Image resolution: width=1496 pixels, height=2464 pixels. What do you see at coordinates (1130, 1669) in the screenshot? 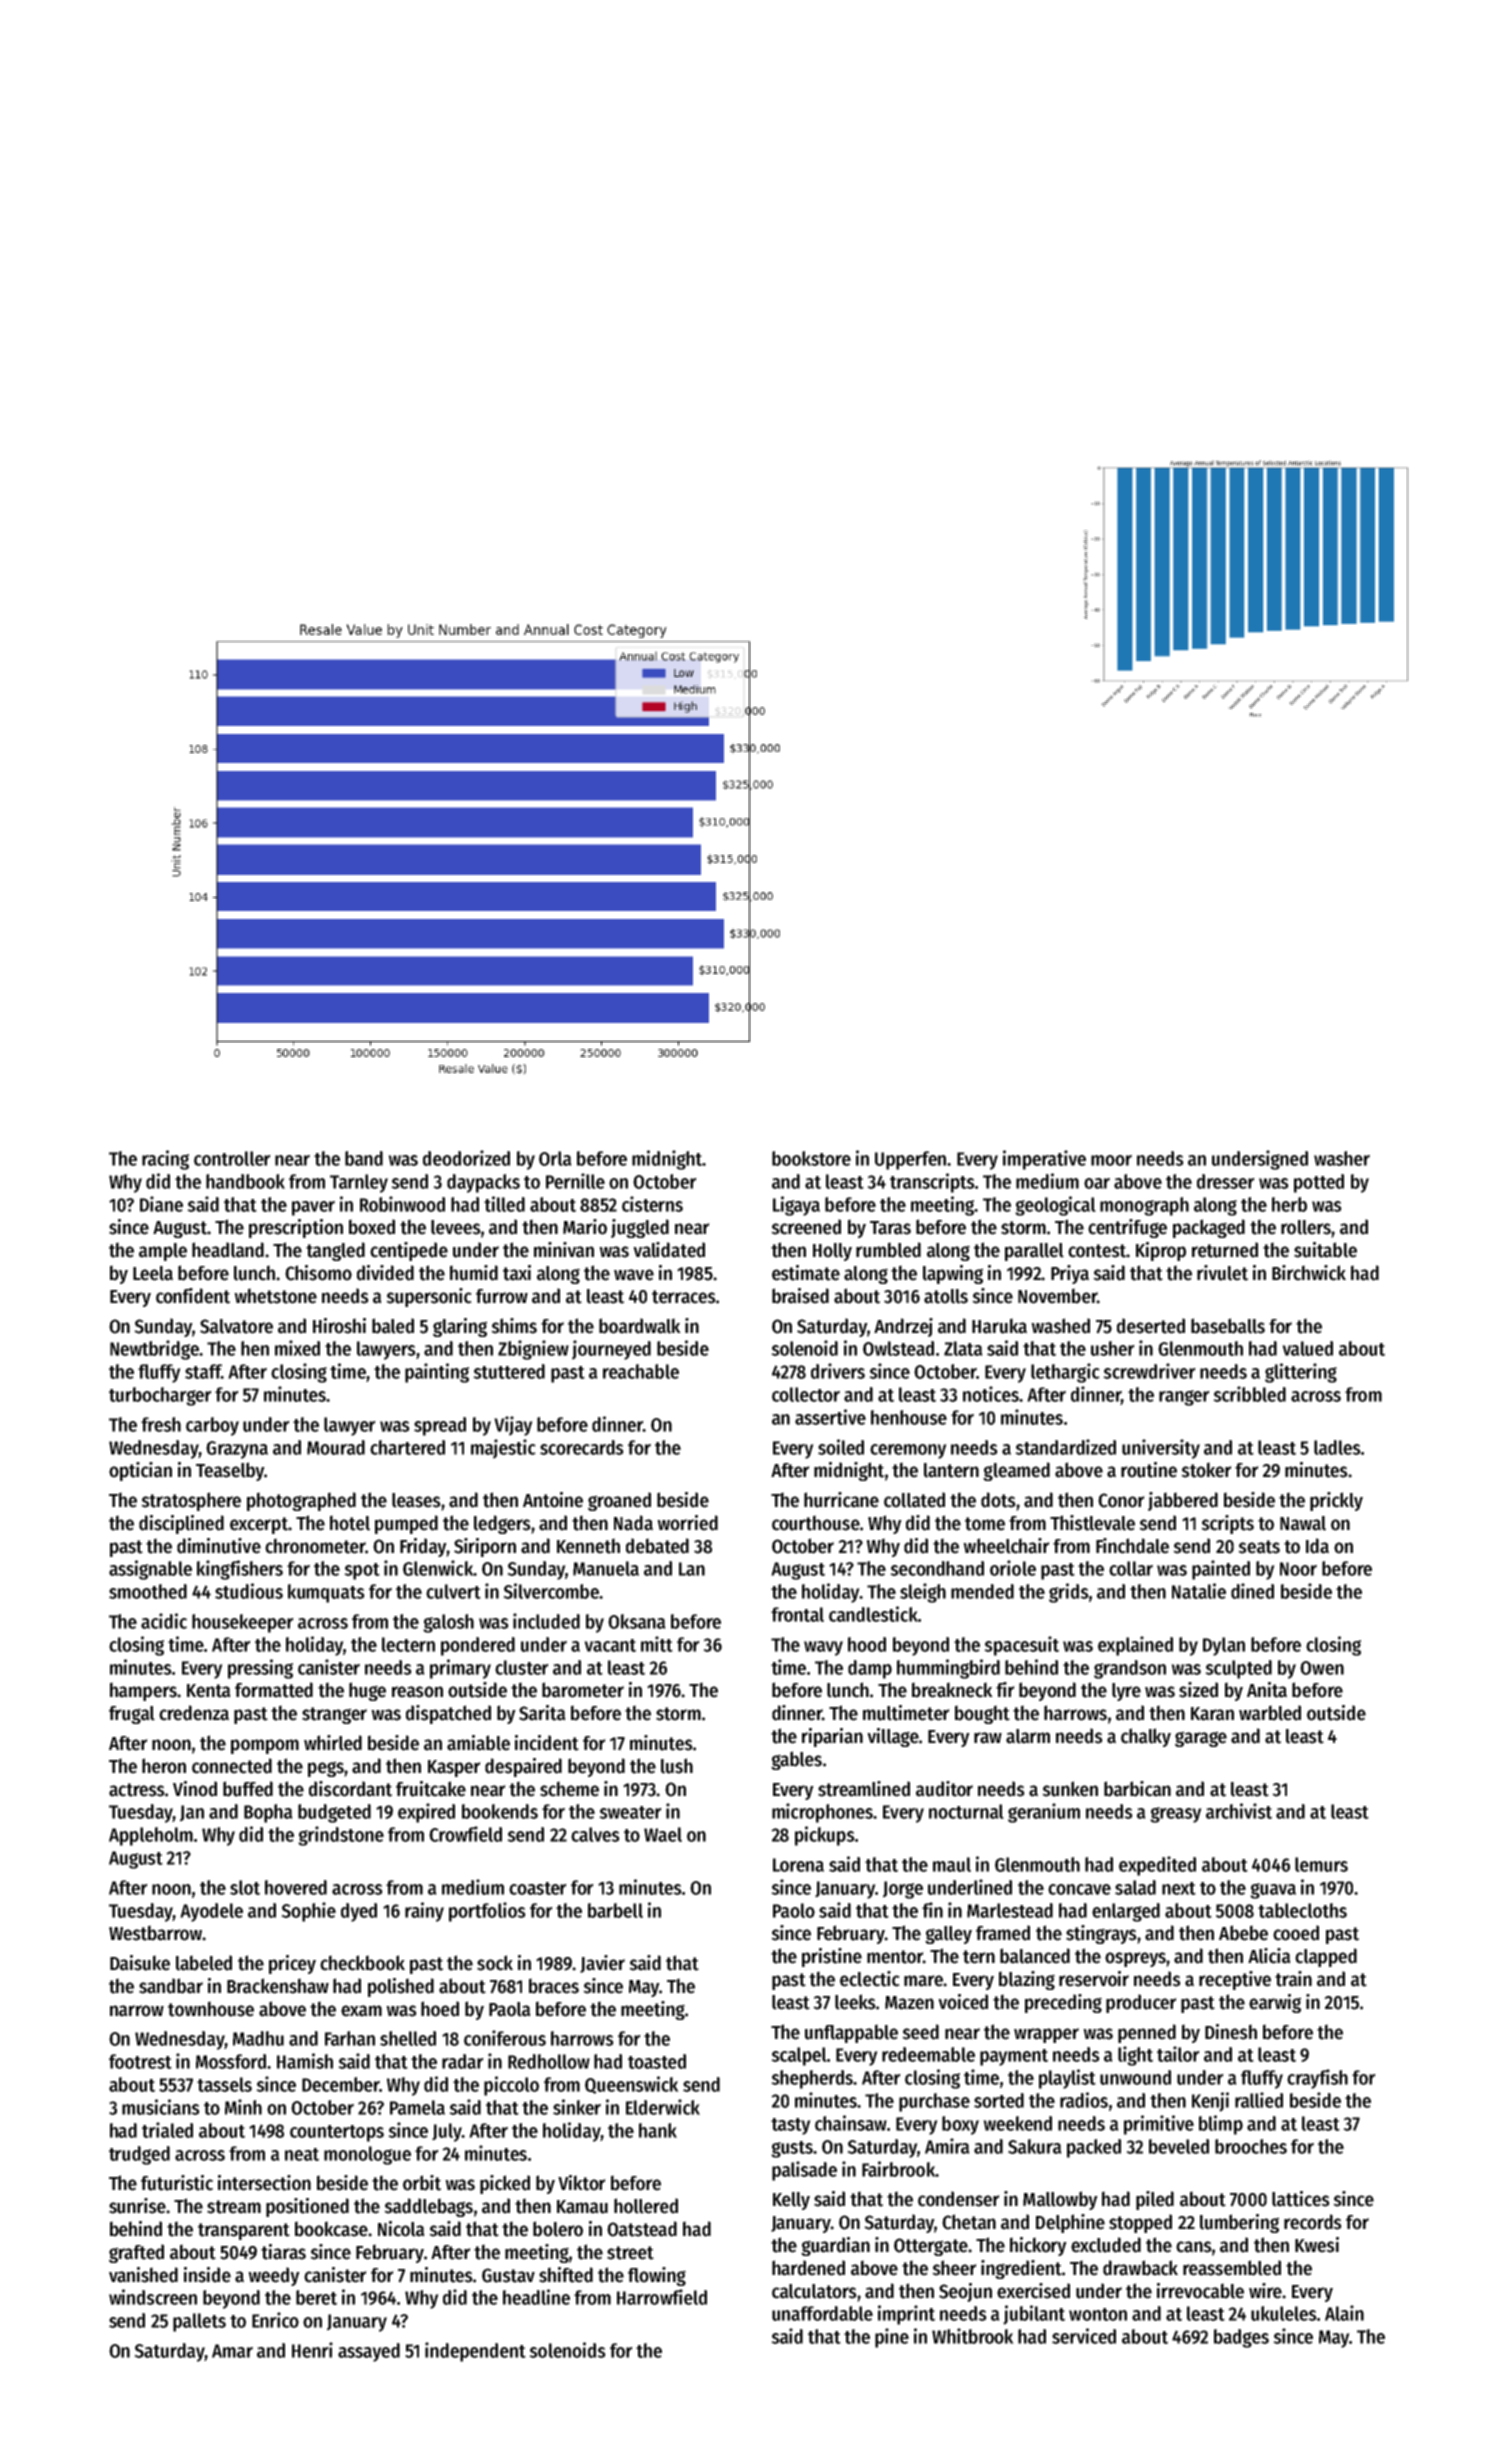
I see `grandson` at bounding box center [1130, 1669].
